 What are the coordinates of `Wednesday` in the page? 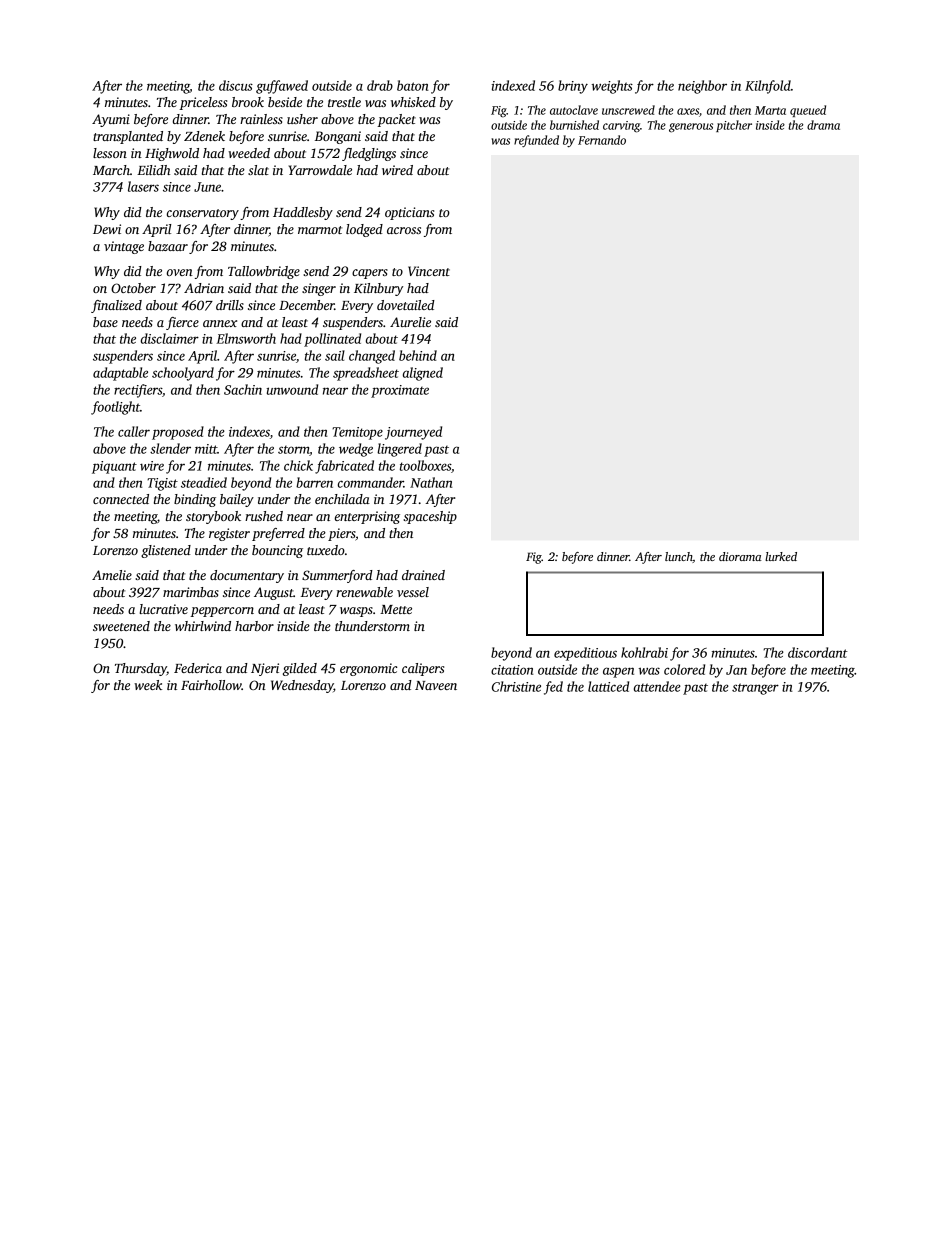 It's located at (302, 686).
